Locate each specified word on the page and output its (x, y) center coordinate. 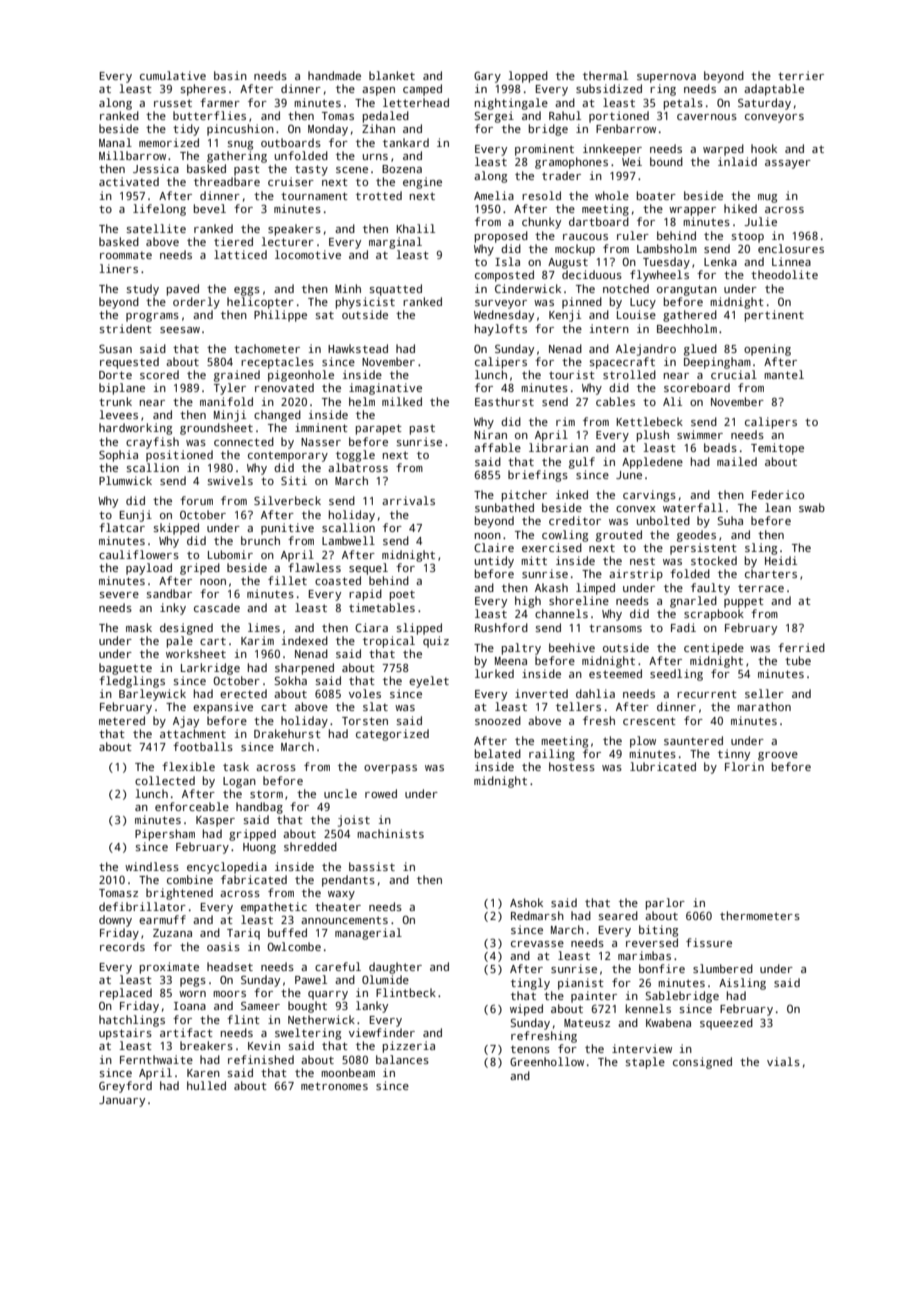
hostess (572, 766)
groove (778, 756)
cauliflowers (139, 554)
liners (118, 268)
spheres (203, 90)
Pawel (311, 979)
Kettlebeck (649, 421)
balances (402, 1059)
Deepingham (717, 363)
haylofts (501, 330)
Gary (487, 77)
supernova (666, 78)
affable (497, 447)
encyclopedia (227, 868)
